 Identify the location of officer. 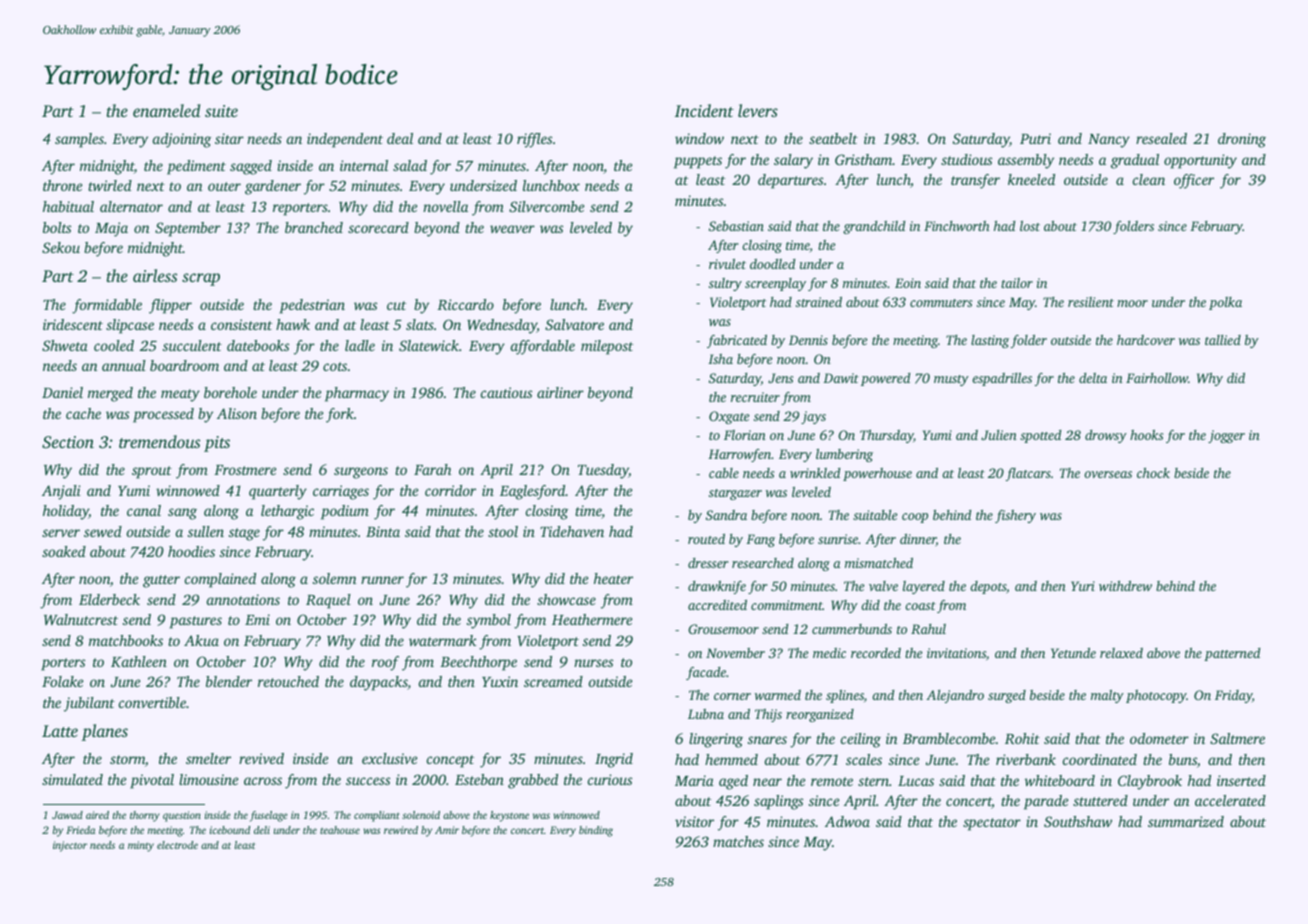
(1194, 181).
